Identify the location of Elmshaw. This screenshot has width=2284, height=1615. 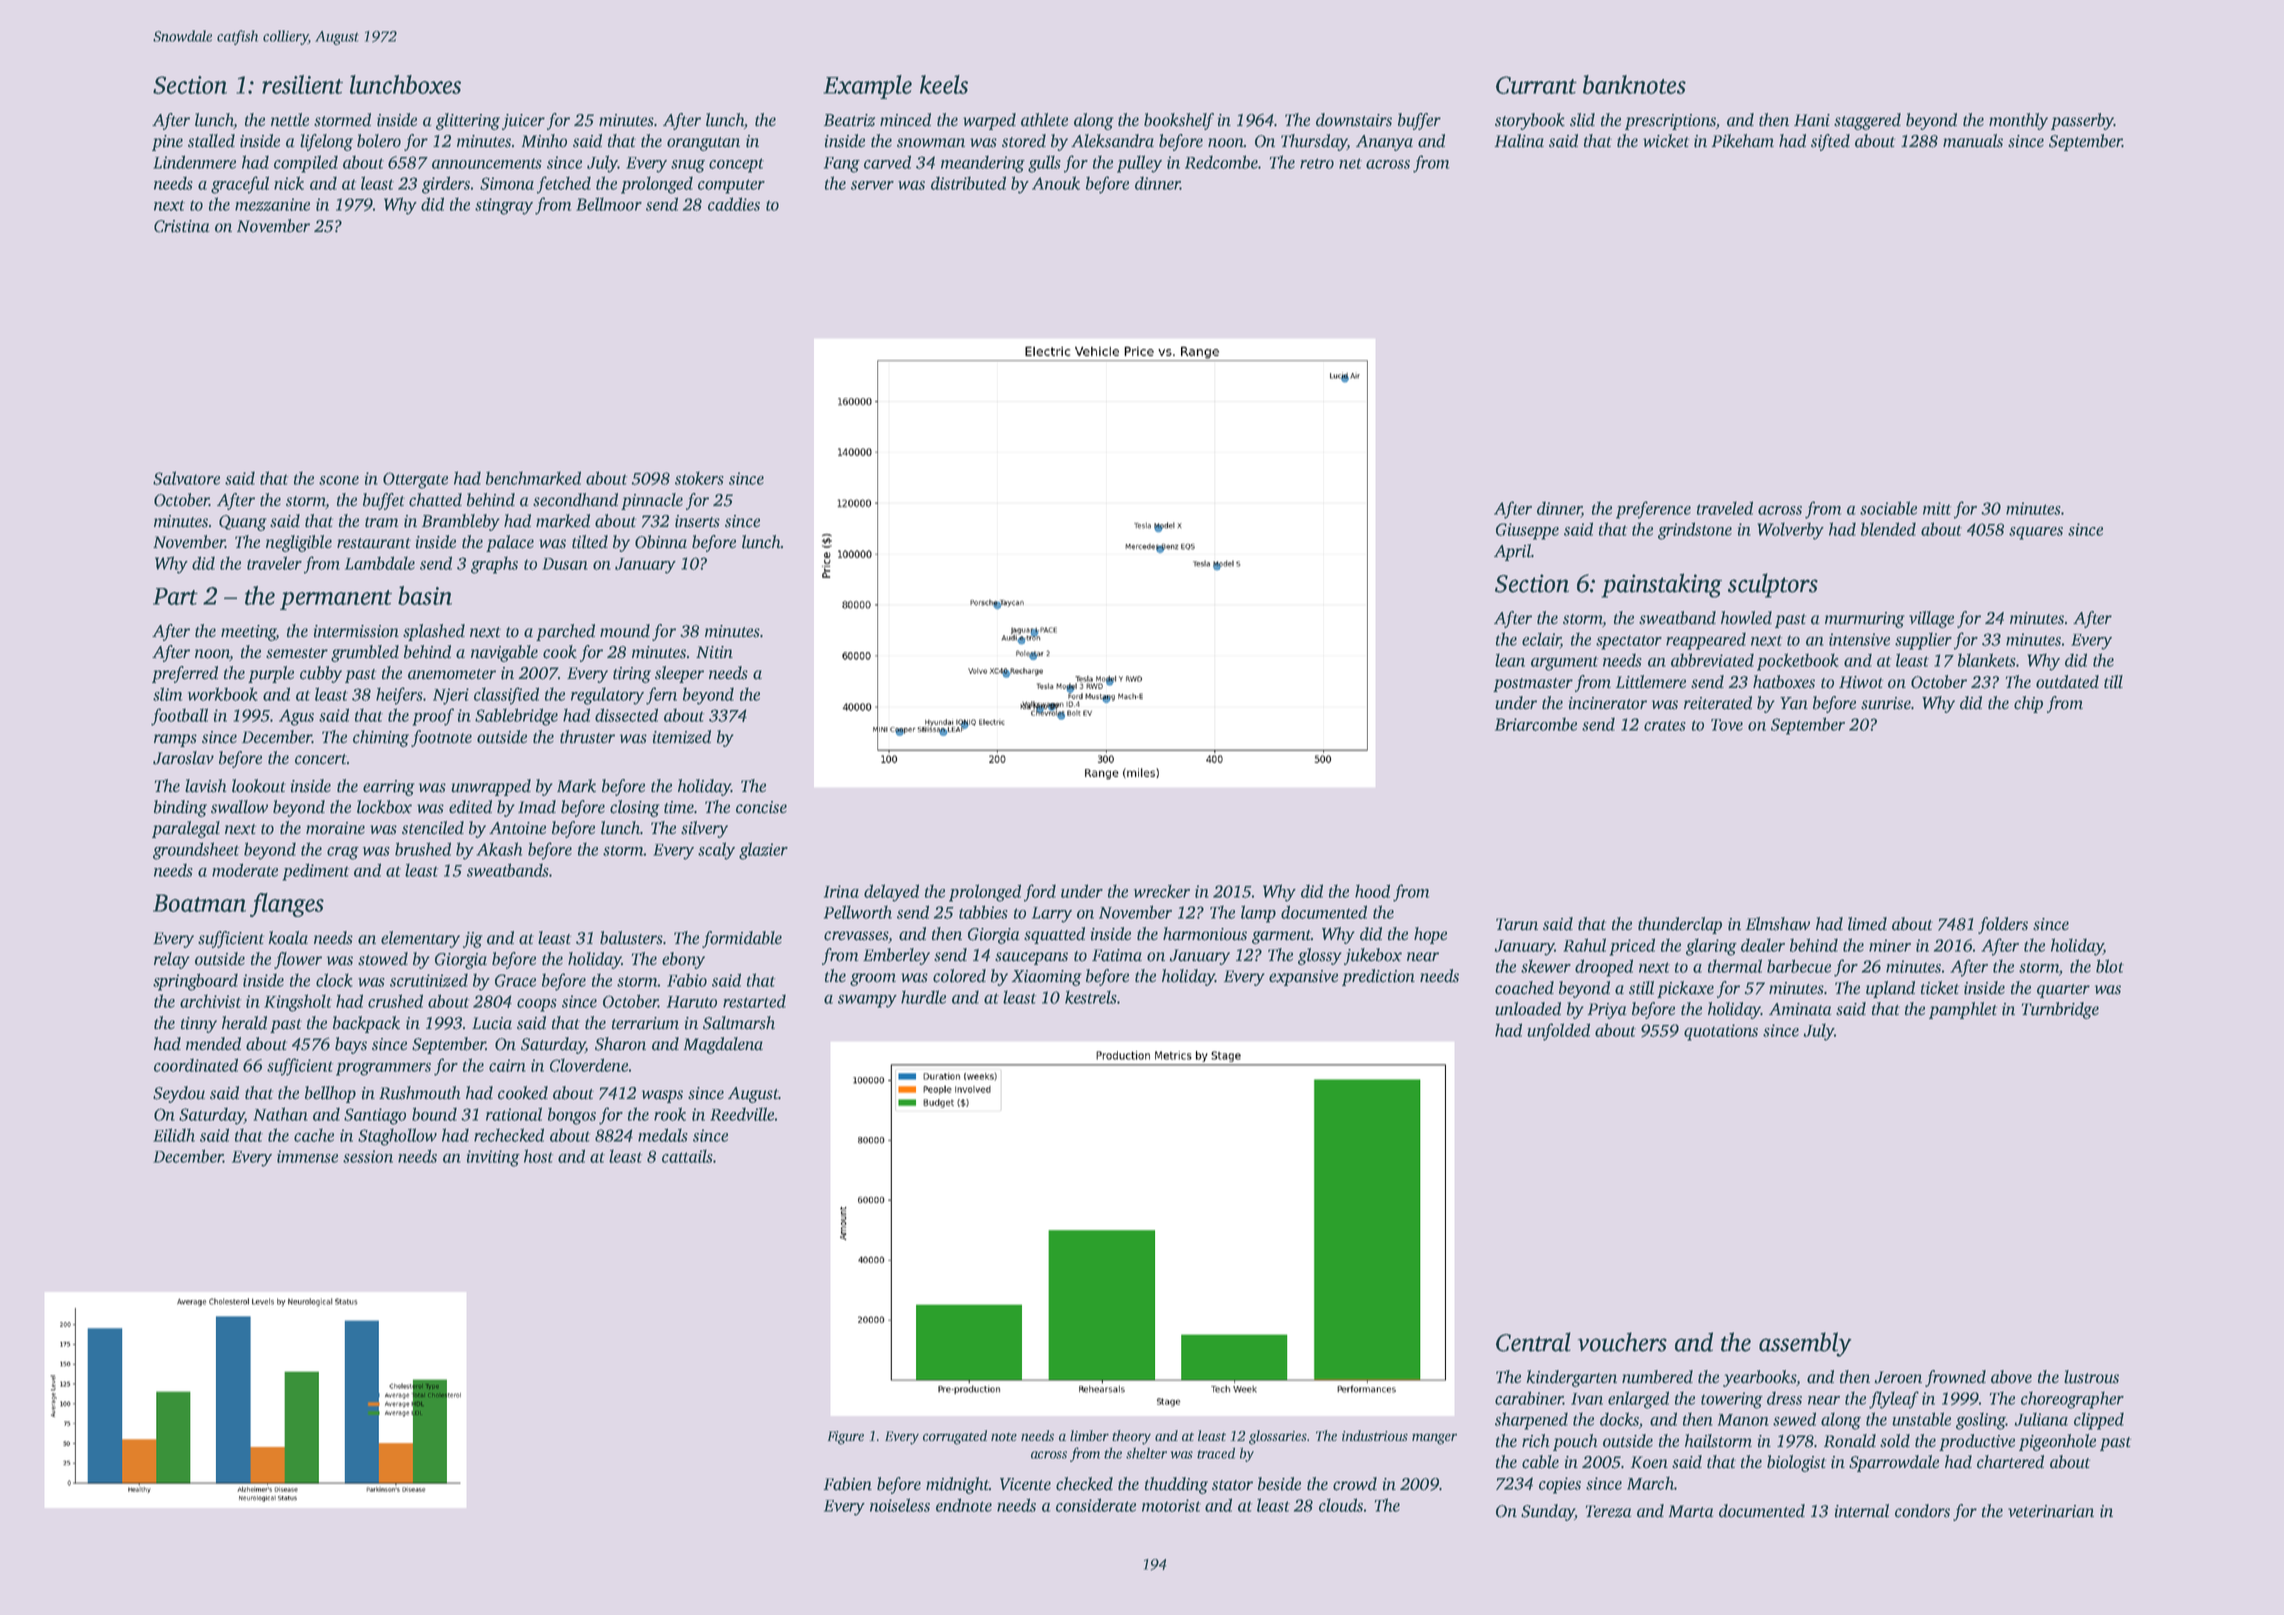
(1778, 924).
